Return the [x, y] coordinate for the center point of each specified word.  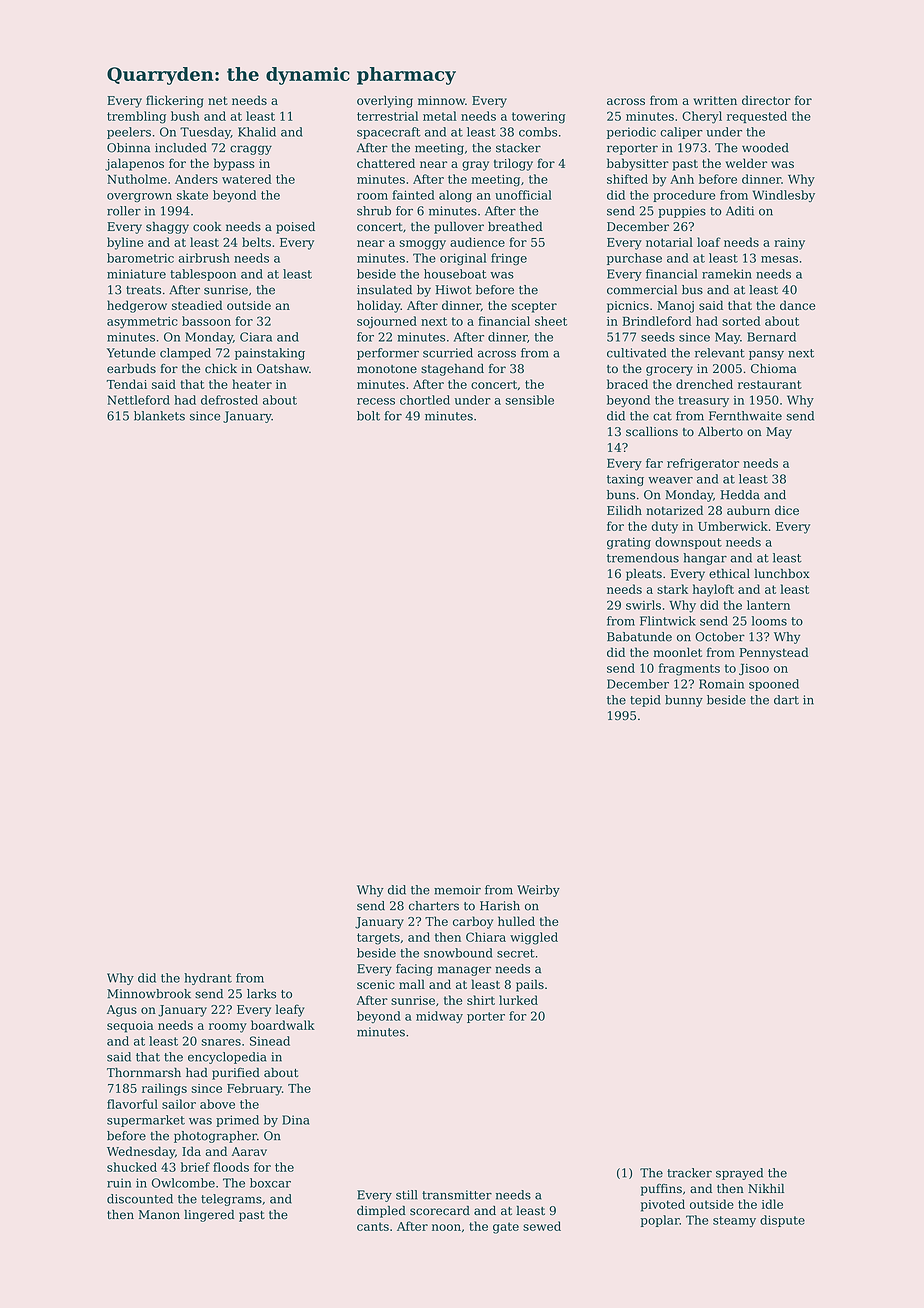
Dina [296, 1120]
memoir [457, 890]
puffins [661, 1189]
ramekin [727, 274]
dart [786, 700]
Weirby [538, 891]
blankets [159, 416]
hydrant [208, 979]
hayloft [713, 590]
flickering [175, 101]
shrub [374, 211]
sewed [542, 1226]
